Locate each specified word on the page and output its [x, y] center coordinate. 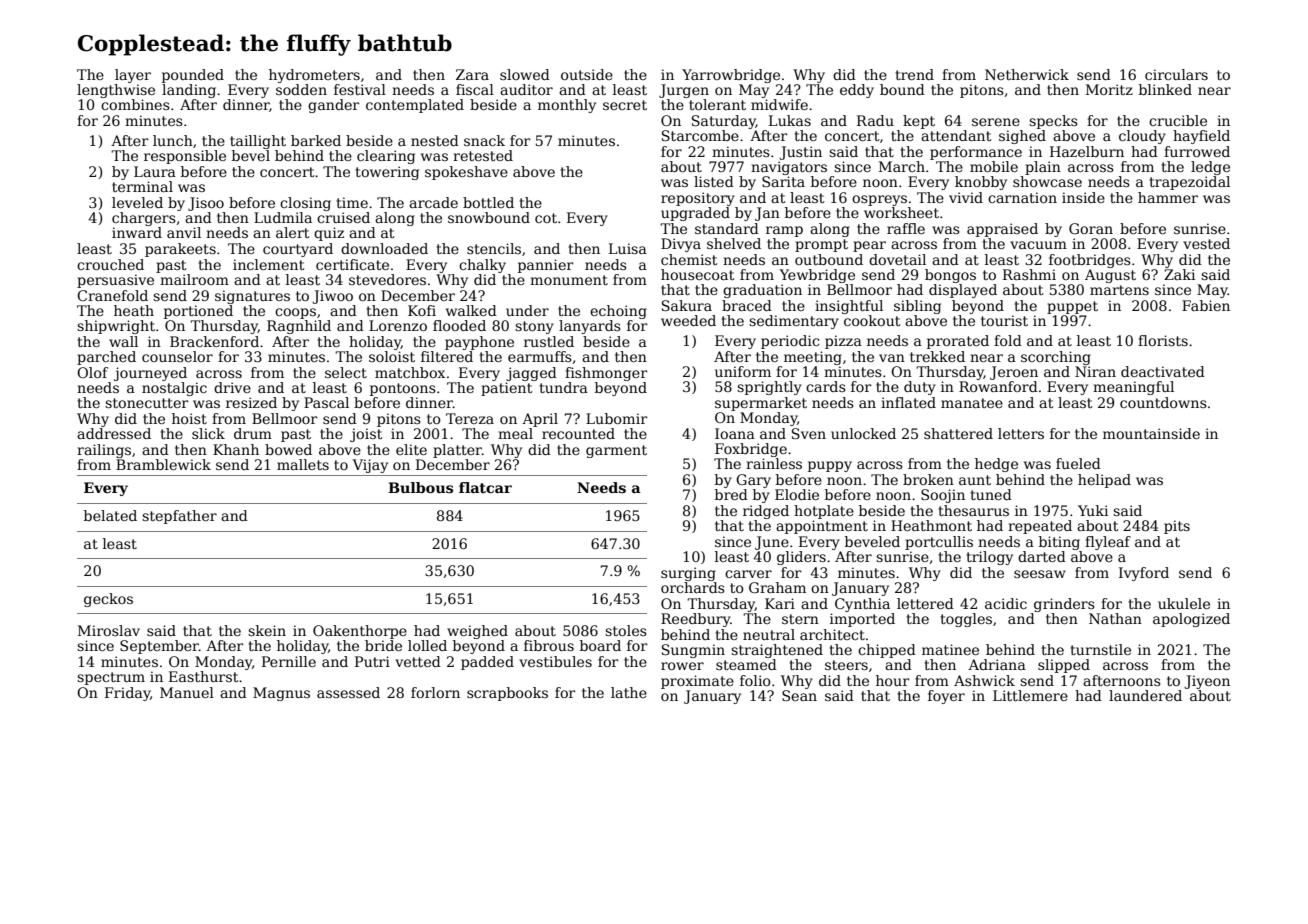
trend [915, 74]
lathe [629, 692]
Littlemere [1030, 695]
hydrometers [314, 76]
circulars [1176, 74]
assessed [348, 692]
